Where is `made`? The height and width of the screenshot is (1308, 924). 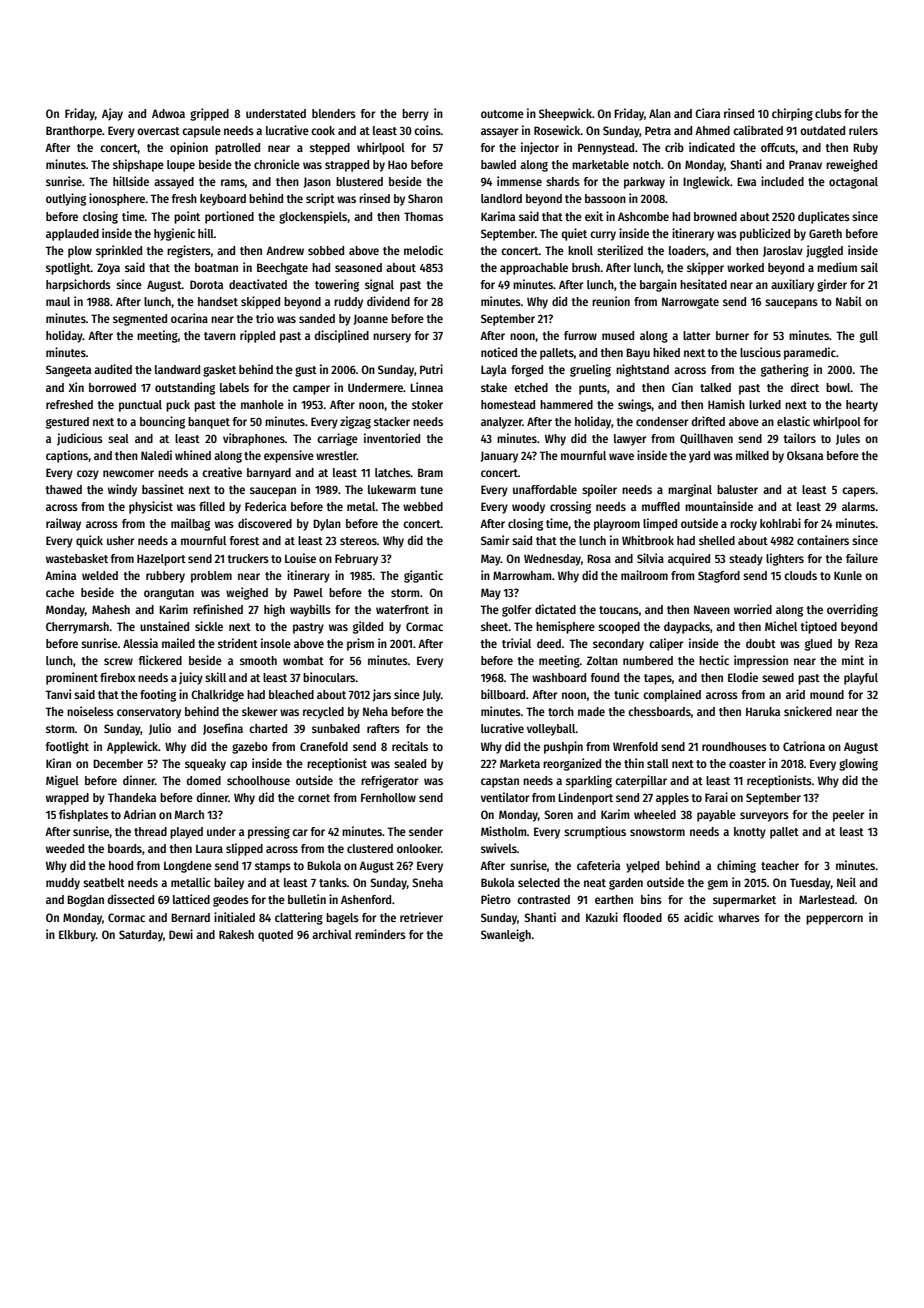 made is located at coordinates (591, 711).
